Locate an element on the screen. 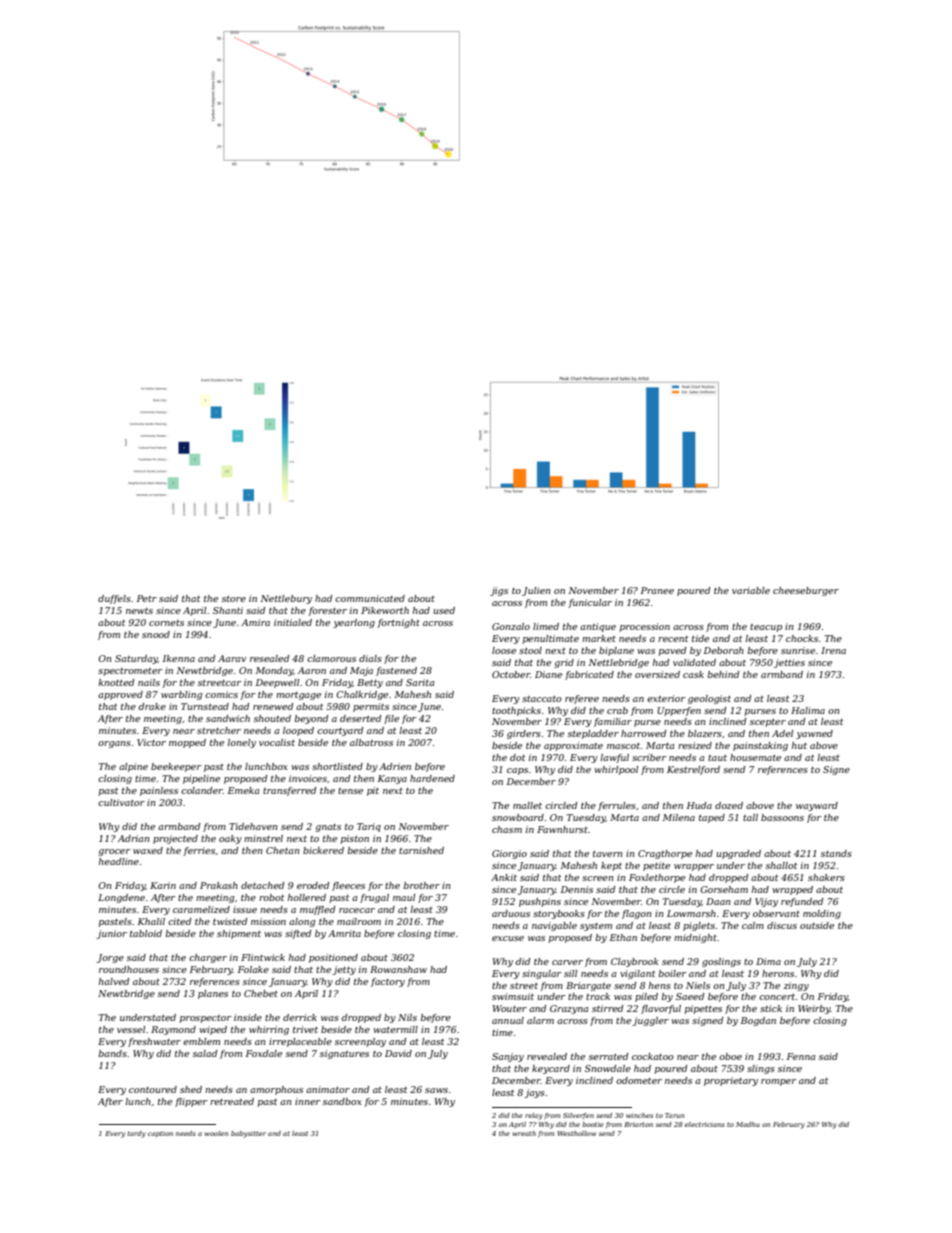  stool is located at coordinates (530, 650).
